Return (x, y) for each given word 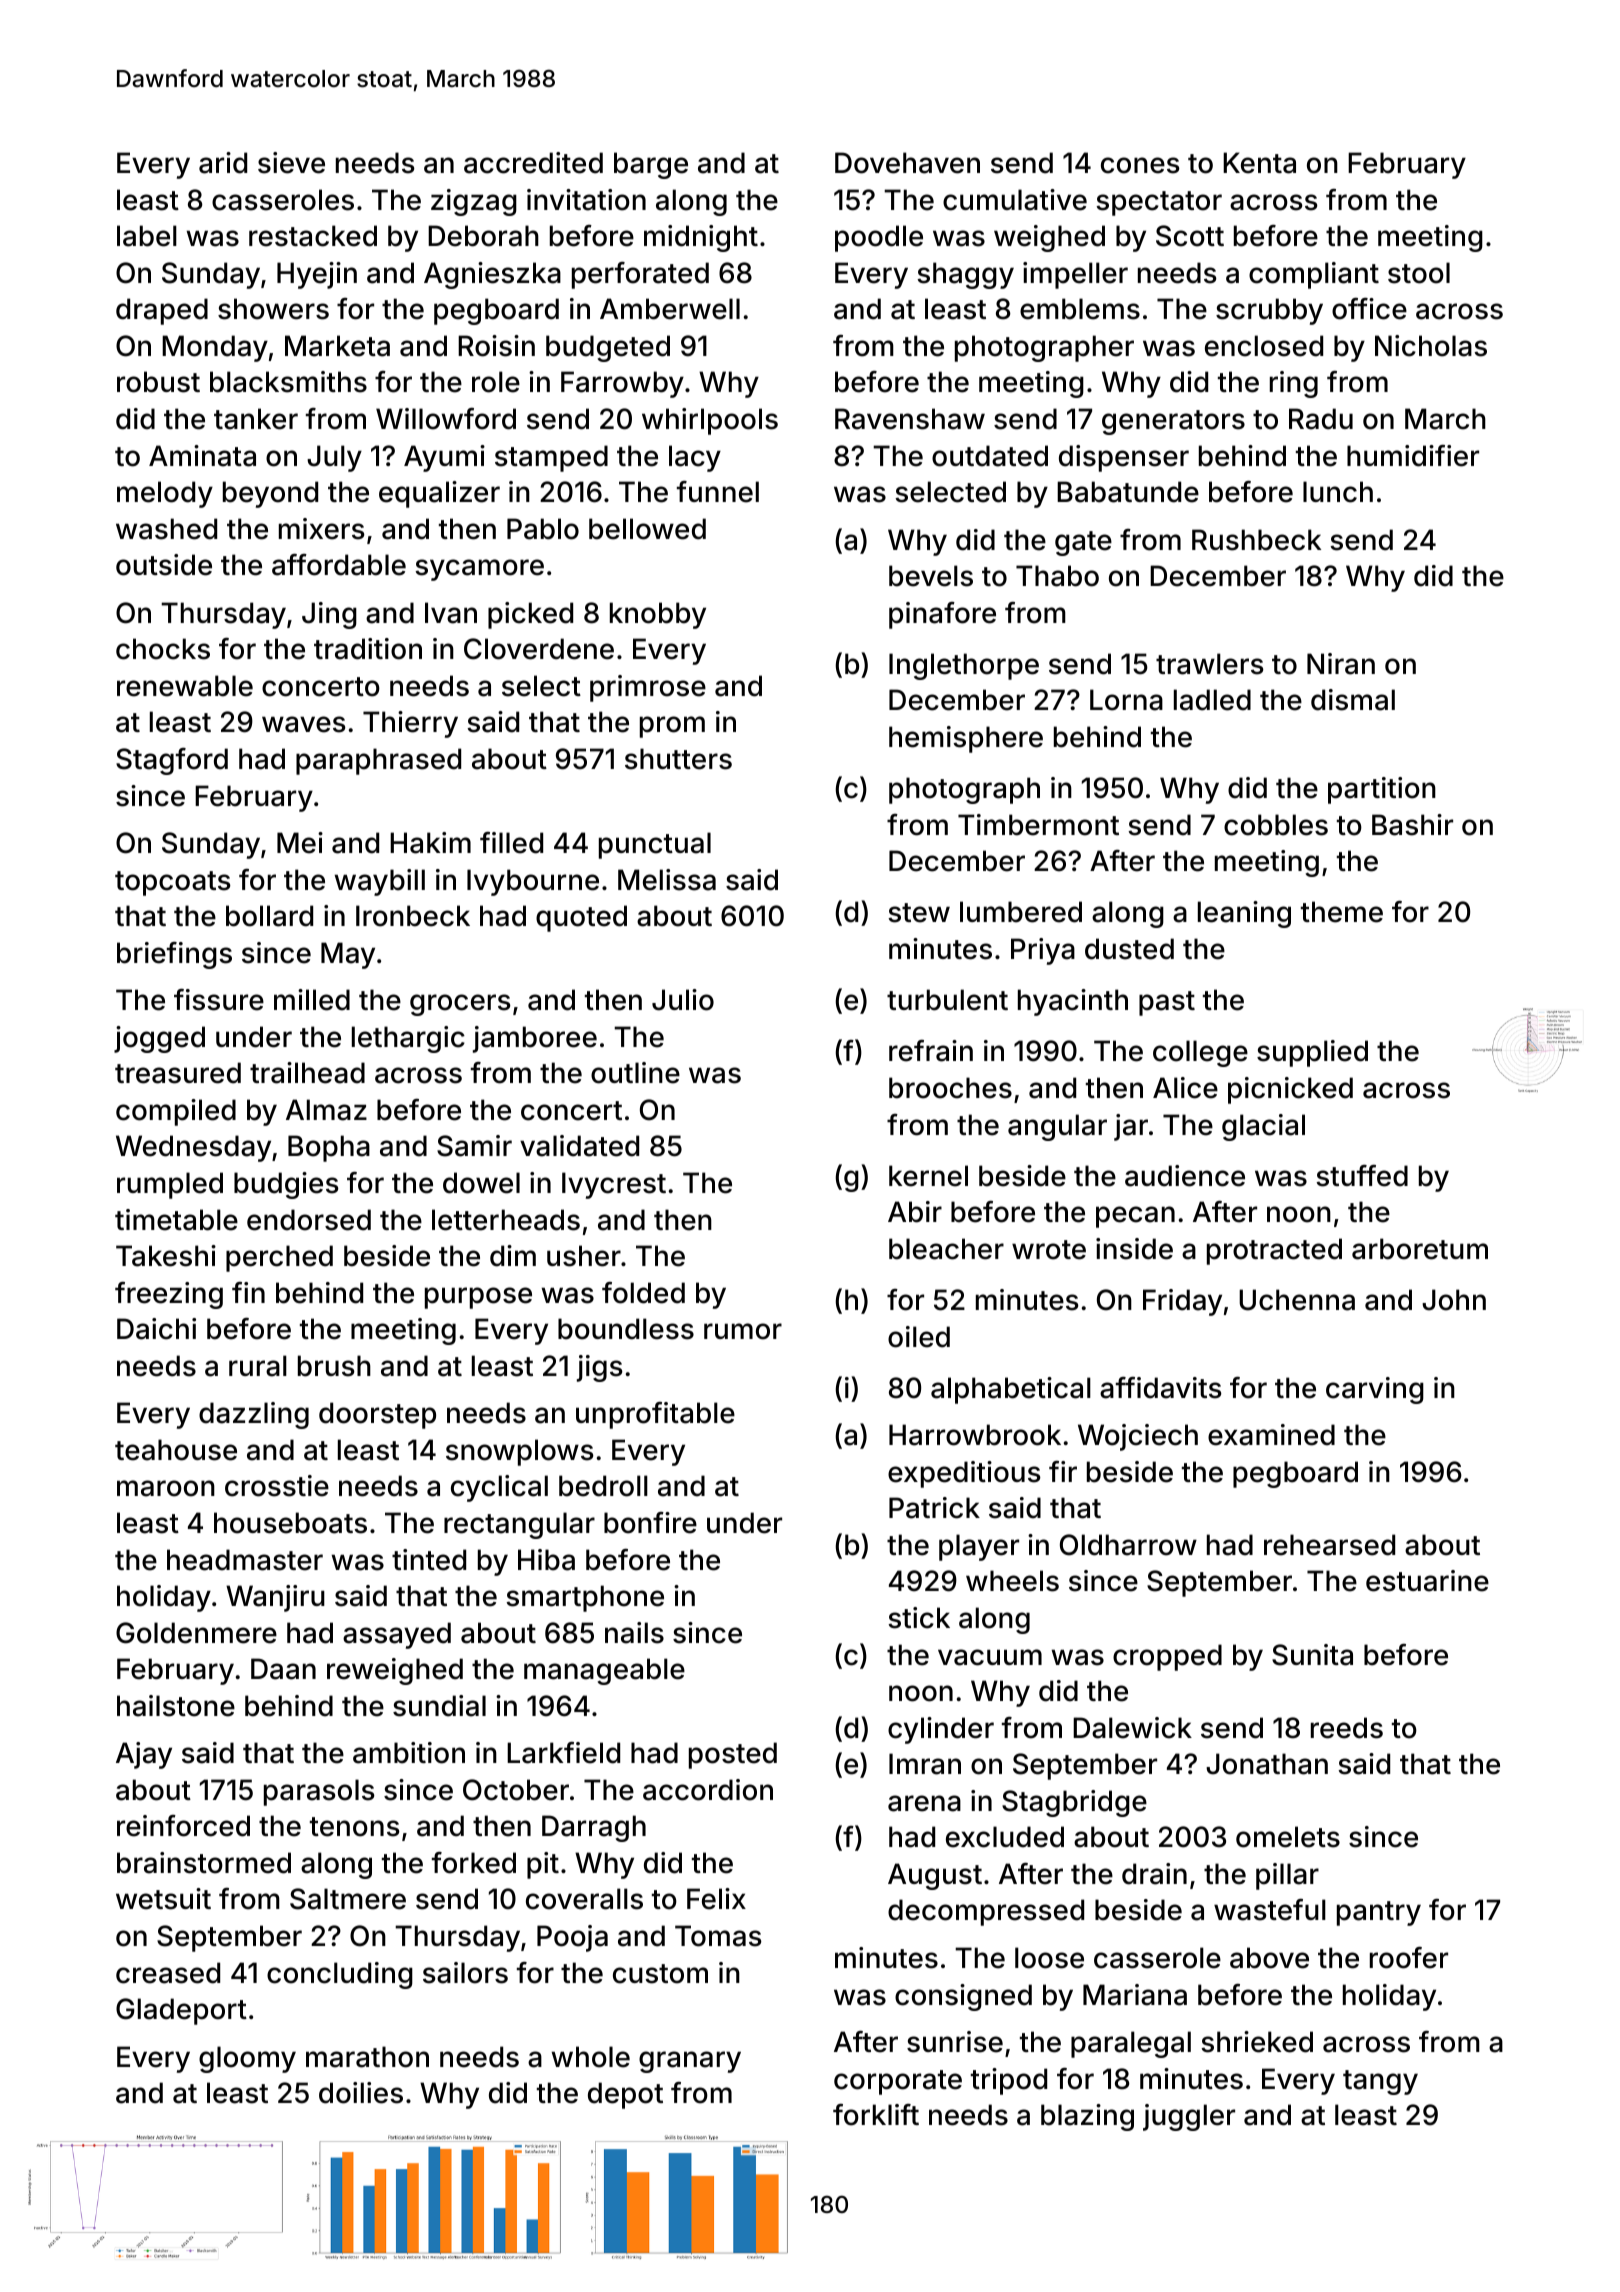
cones (1140, 165)
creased (168, 1973)
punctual (655, 845)
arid (223, 163)
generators (1173, 422)
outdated (990, 456)
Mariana (1135, 1995)
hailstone (176, 1706)
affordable (339, 565)
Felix (716, 1899)
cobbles (1276, 825)
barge (651, 165)
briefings (174, 955)
